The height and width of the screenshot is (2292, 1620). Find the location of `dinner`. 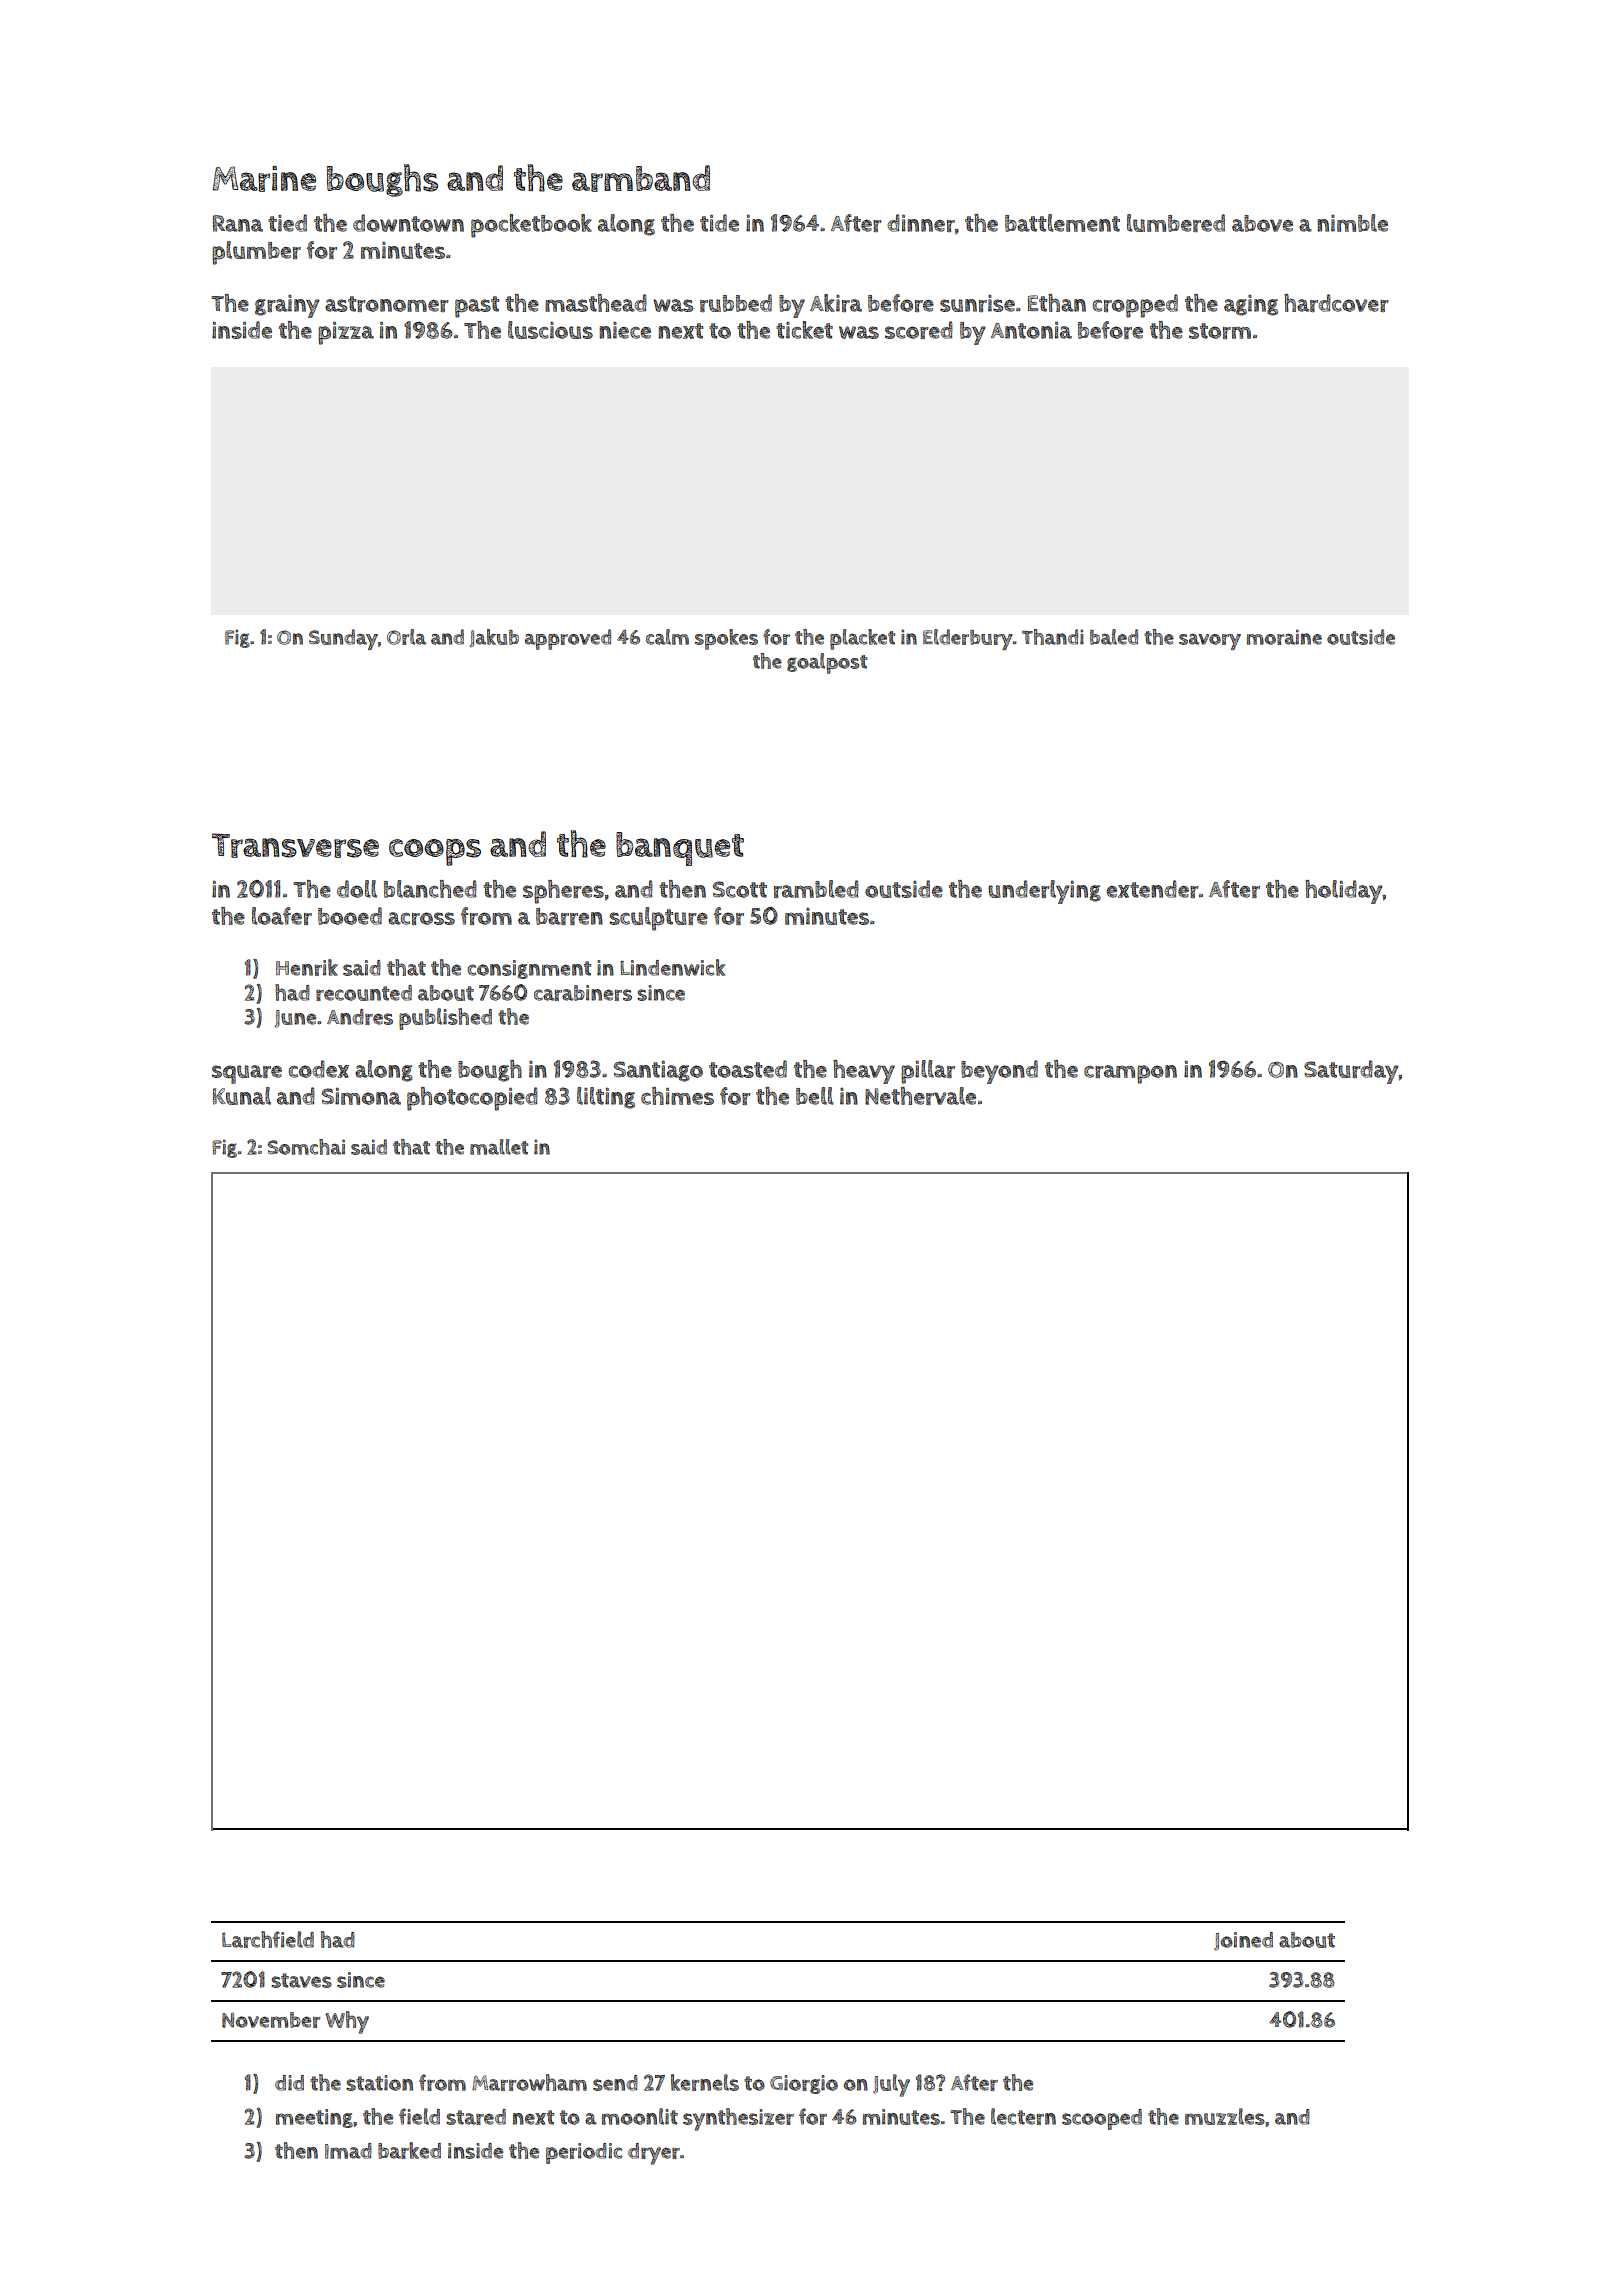

dinner is located at coordinates (921, 223).
